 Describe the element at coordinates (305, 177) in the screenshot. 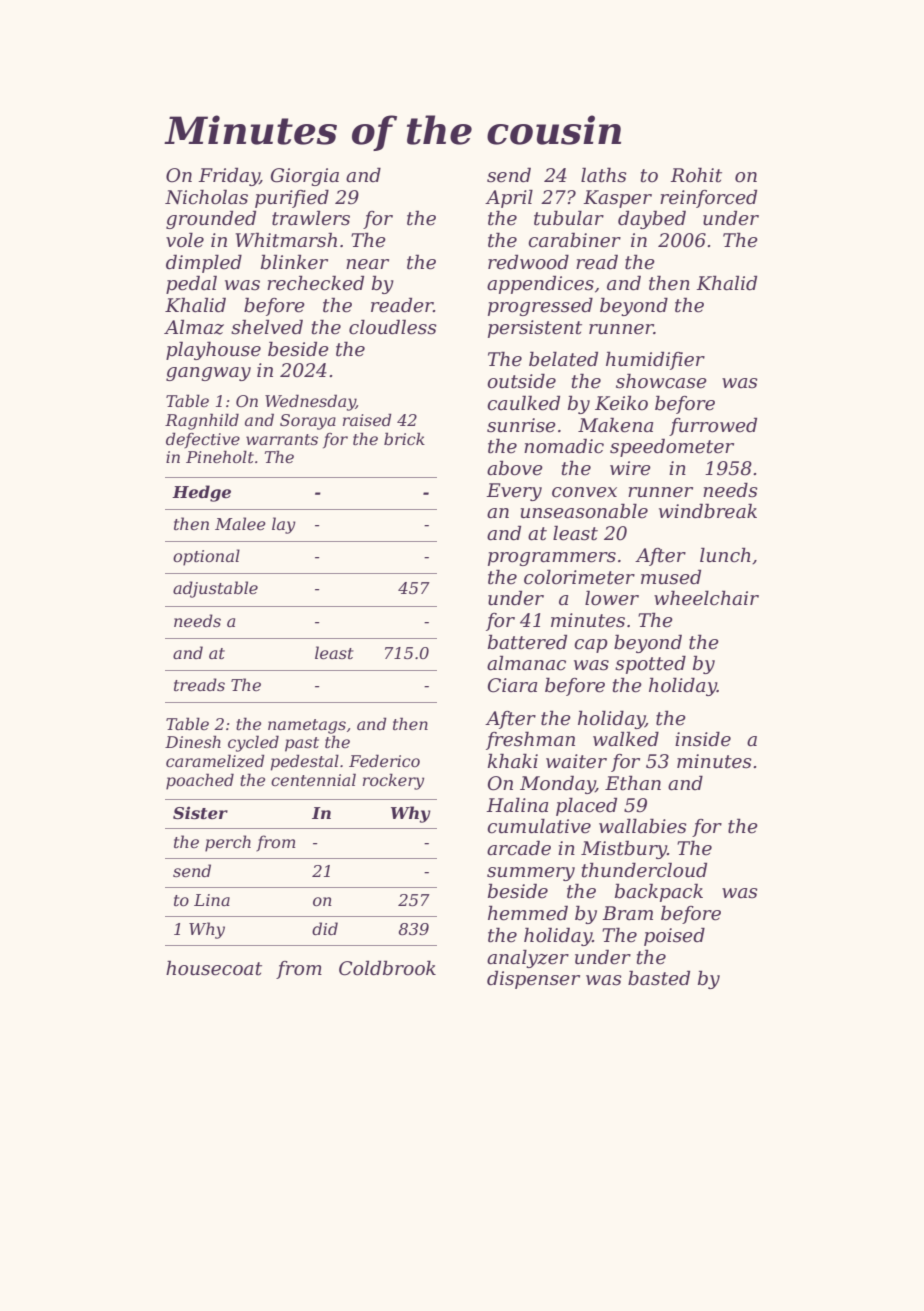

I see `Giorgia` at that location.
